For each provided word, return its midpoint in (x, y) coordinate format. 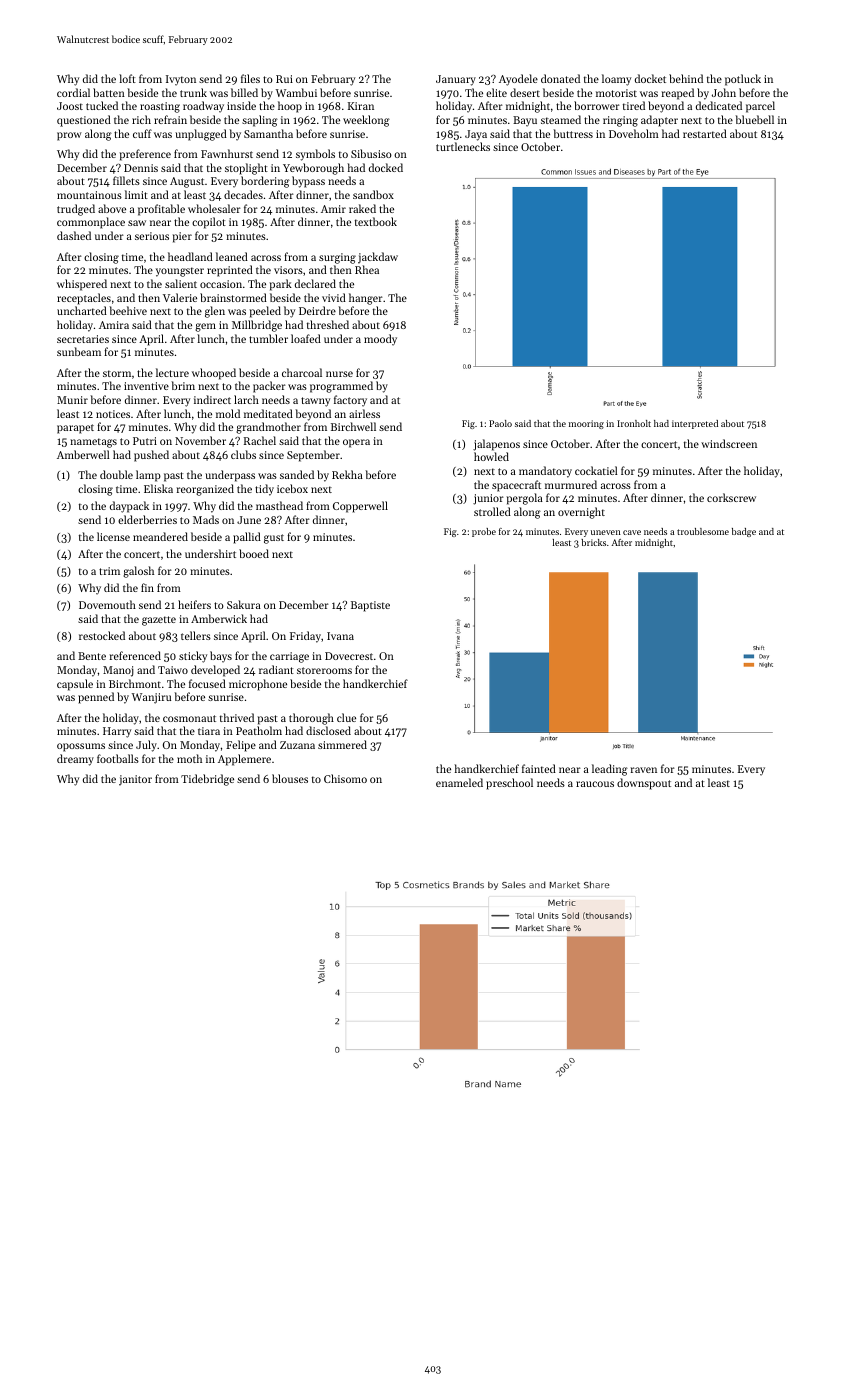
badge (744, 532)
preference (145, 155)
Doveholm (634, 133)
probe (484, 532)
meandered (160, 536)
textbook (376, 221)
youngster (180, 272)
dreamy (75, 760)
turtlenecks (463, 146)
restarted (705, 133)
